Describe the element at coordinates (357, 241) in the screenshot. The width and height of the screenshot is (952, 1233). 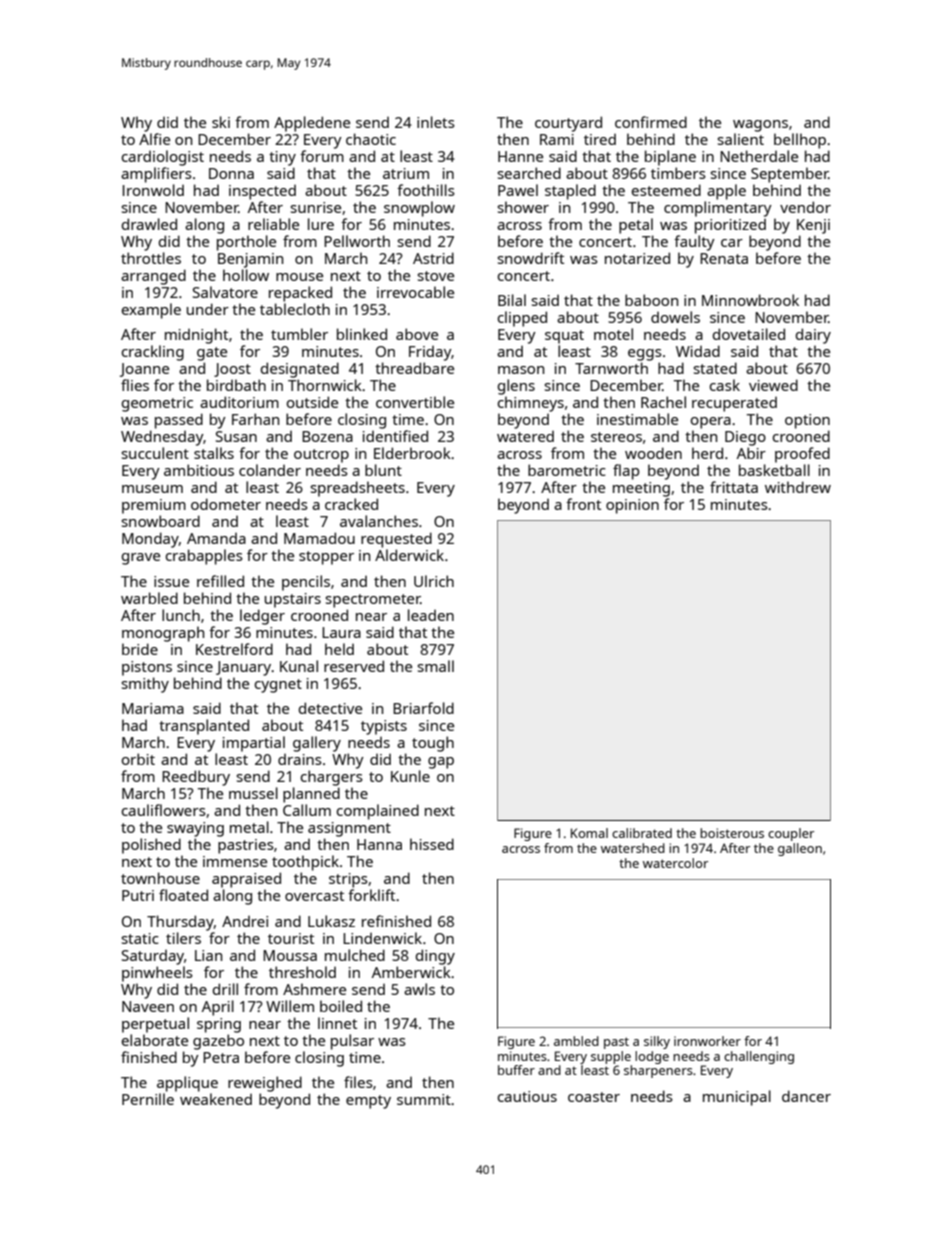
I see `Pellworth` at that location.
